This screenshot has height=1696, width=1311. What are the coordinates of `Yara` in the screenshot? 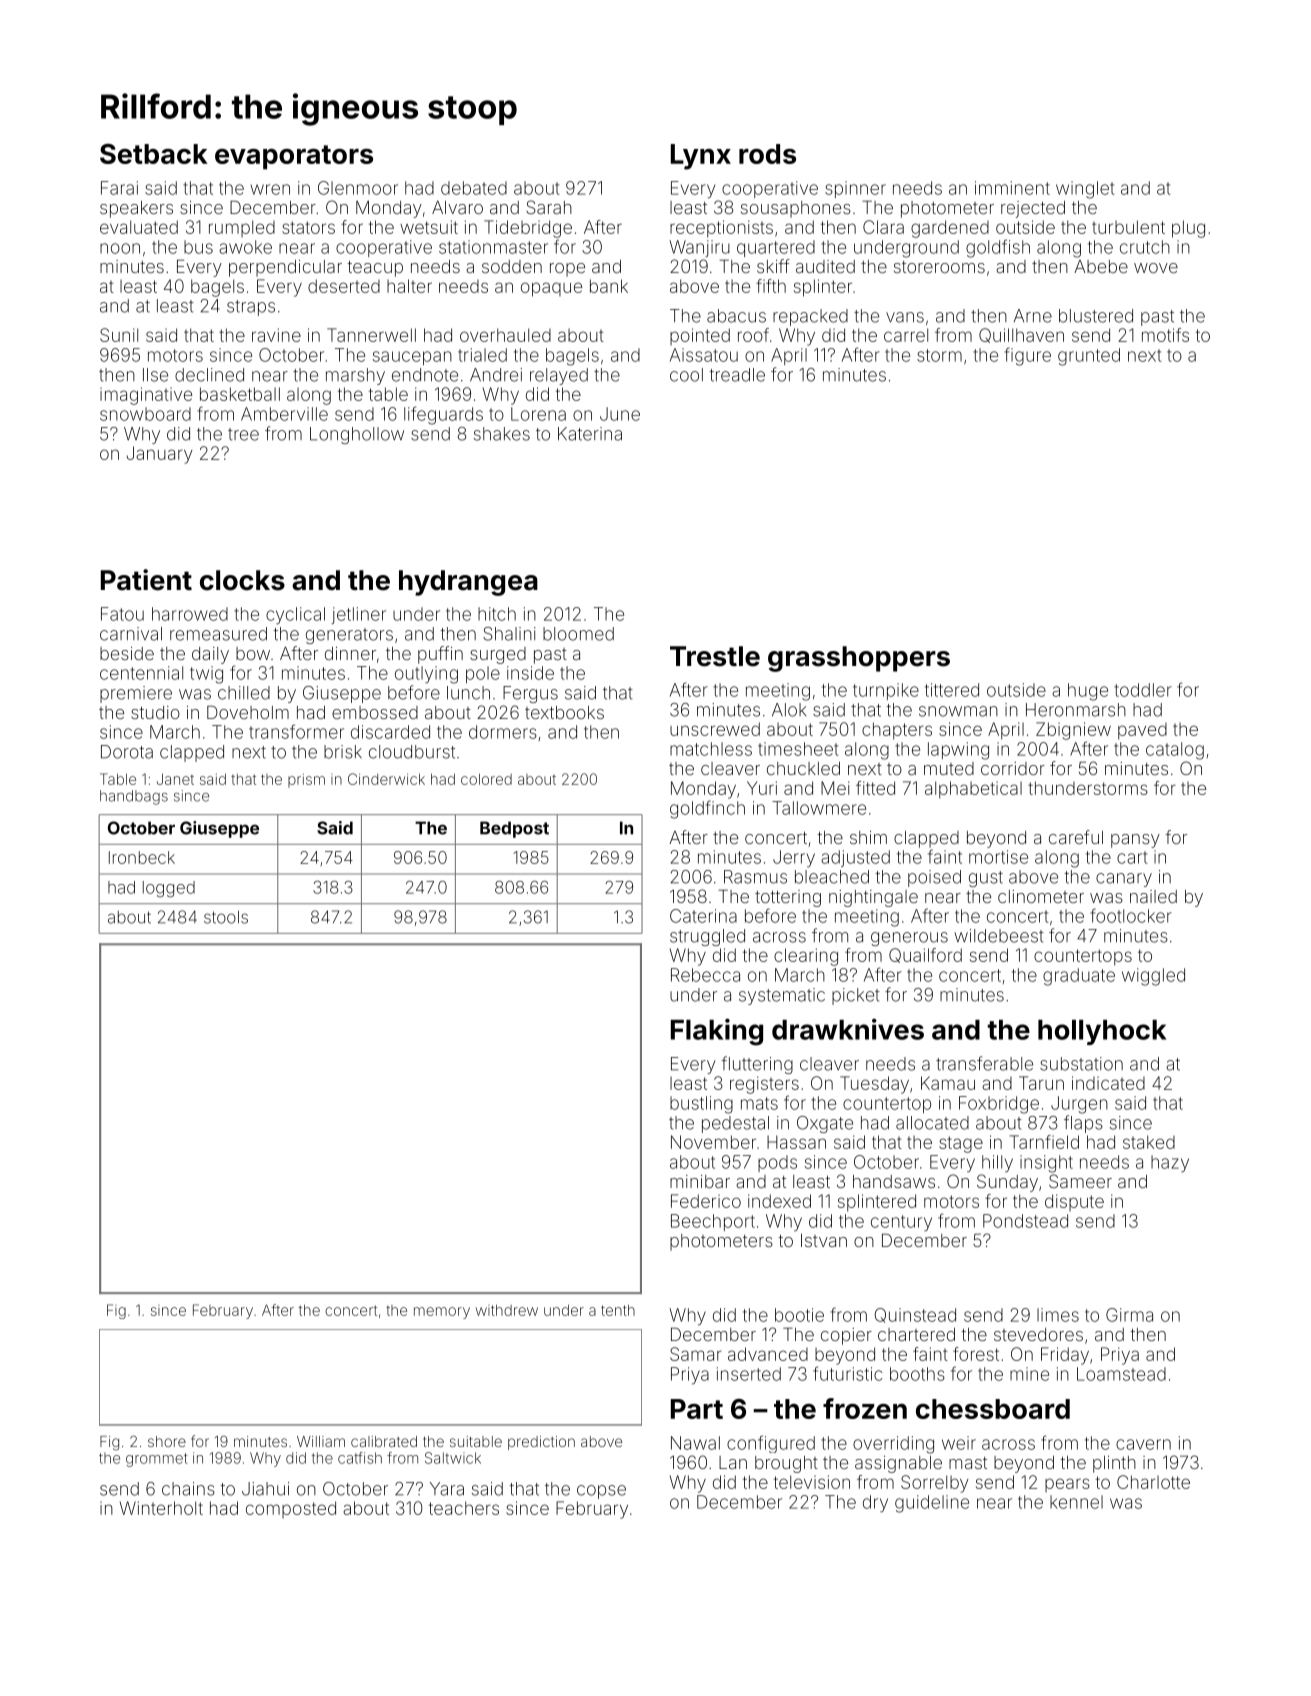 It's located at (447, 1489).
